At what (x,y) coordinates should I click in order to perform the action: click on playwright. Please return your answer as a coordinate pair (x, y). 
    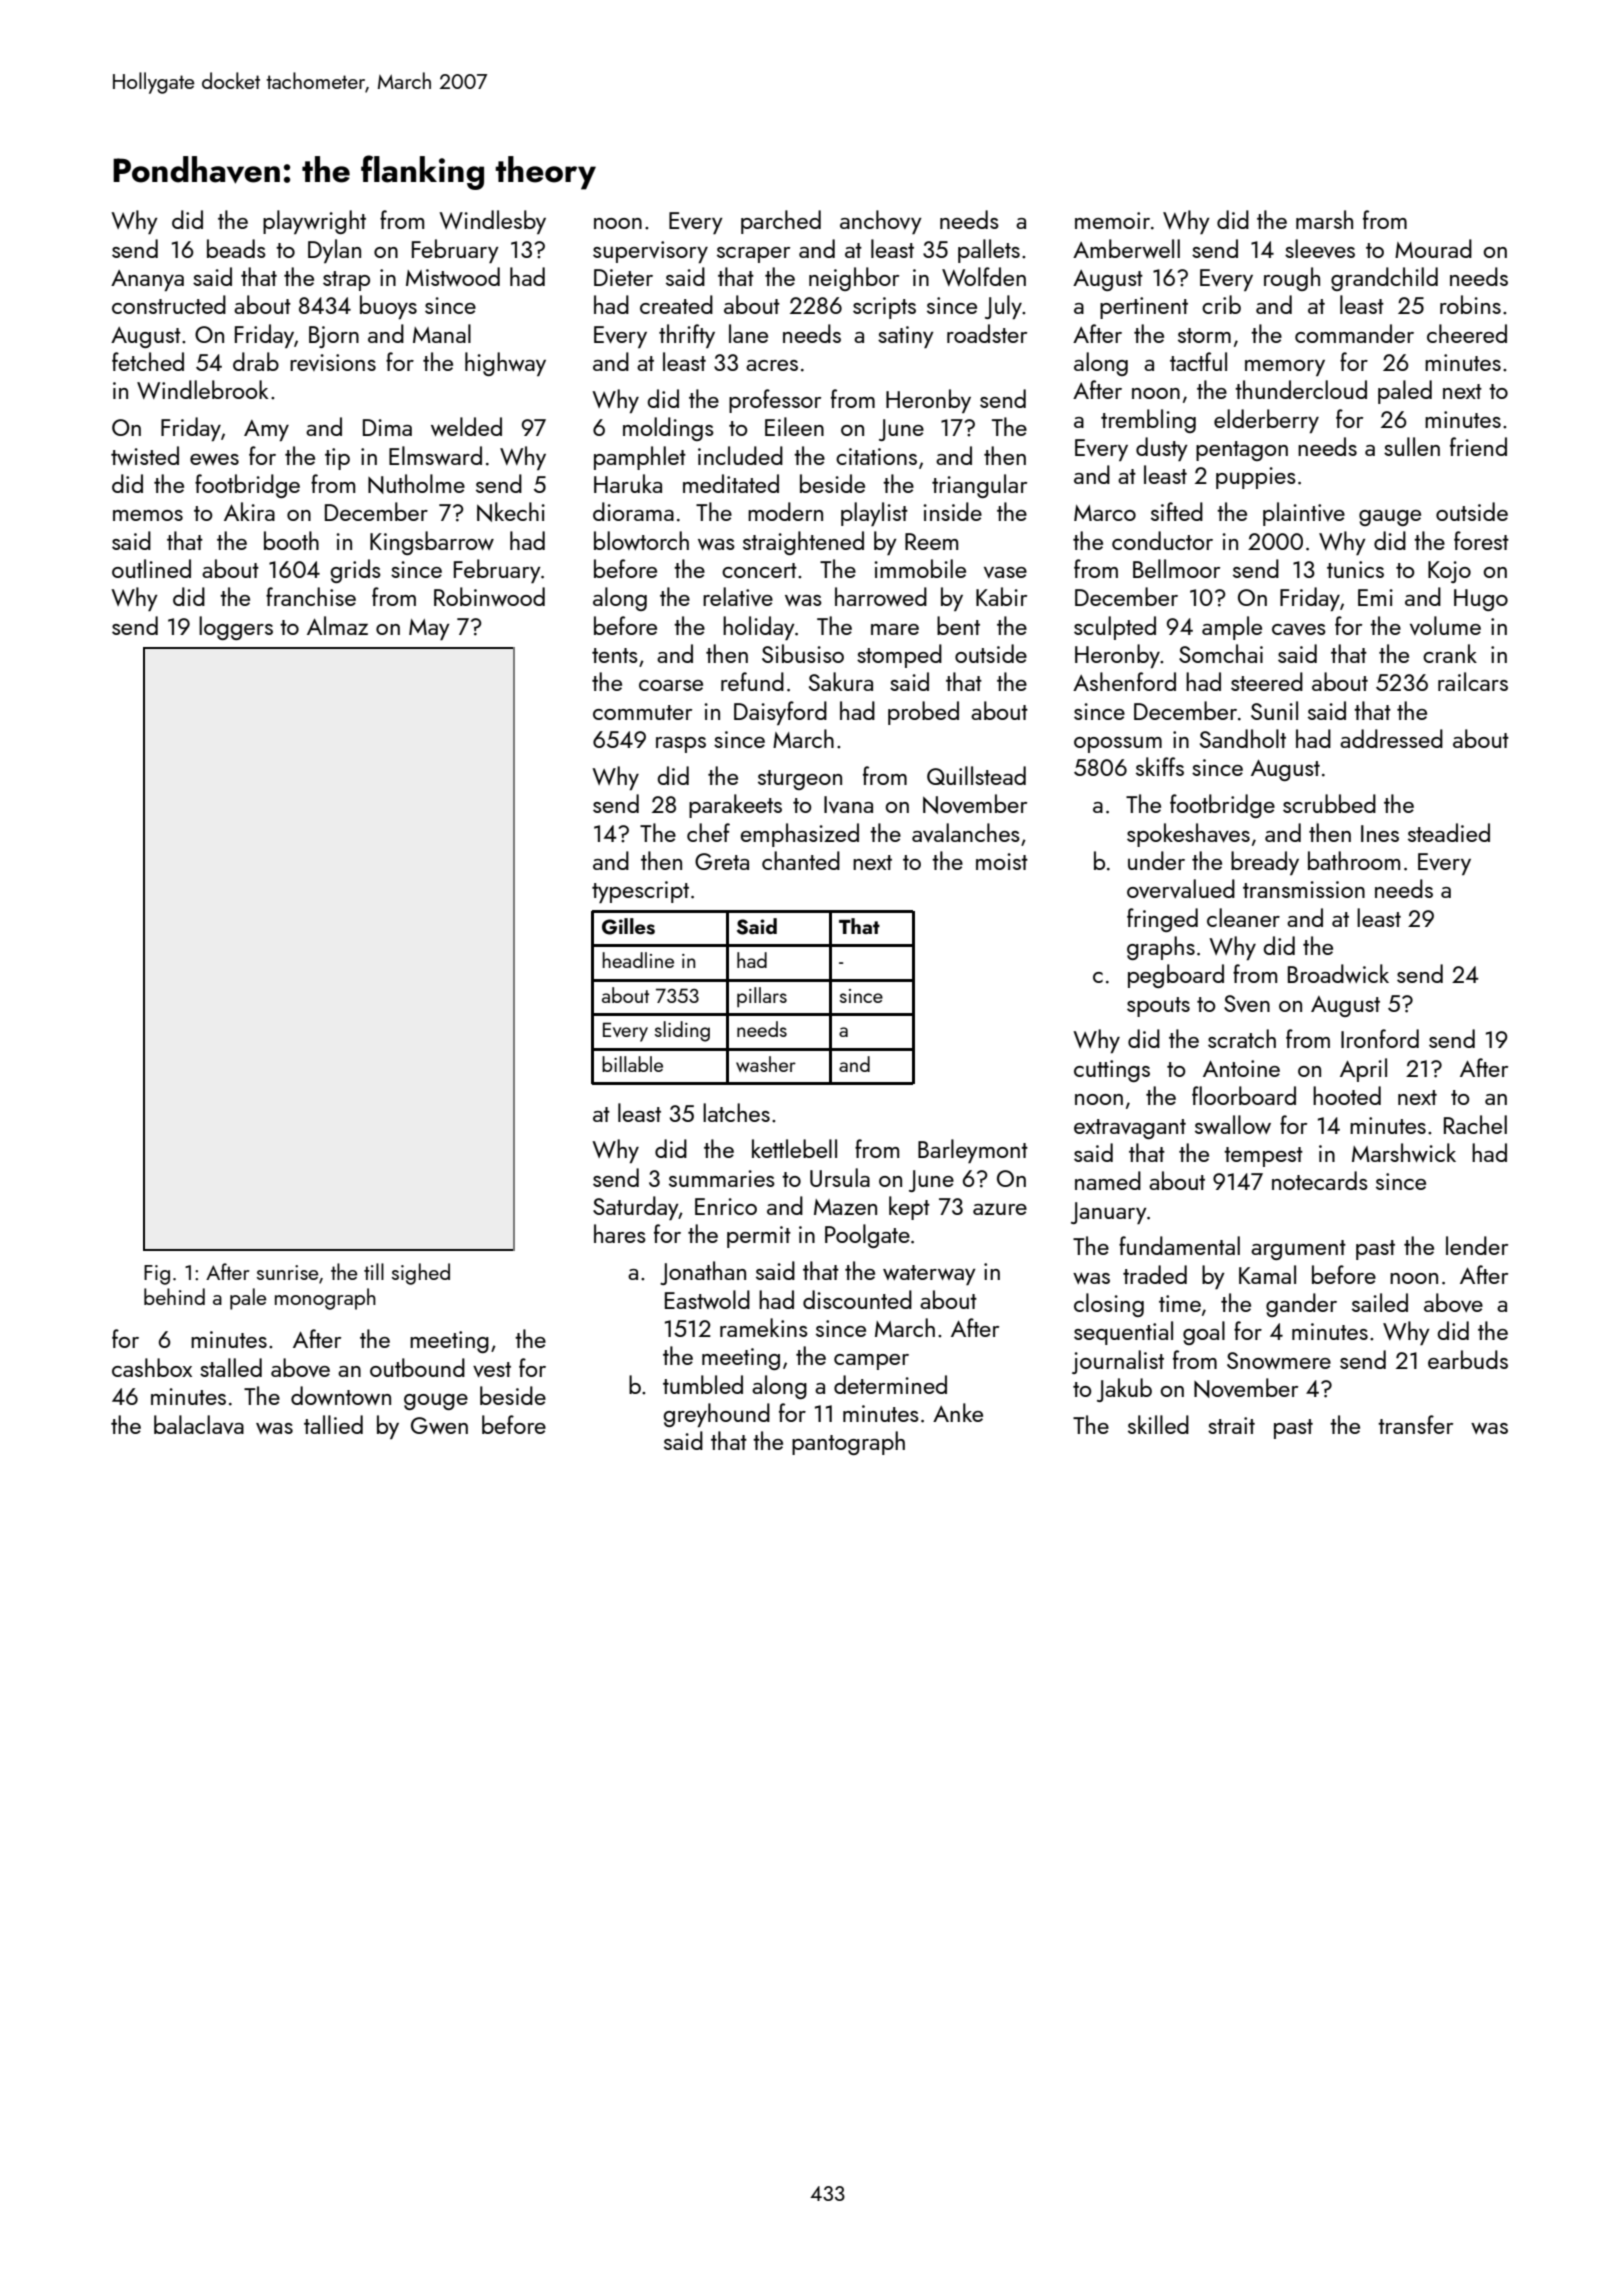
    Looking at the image, I should click on (314, 222).
